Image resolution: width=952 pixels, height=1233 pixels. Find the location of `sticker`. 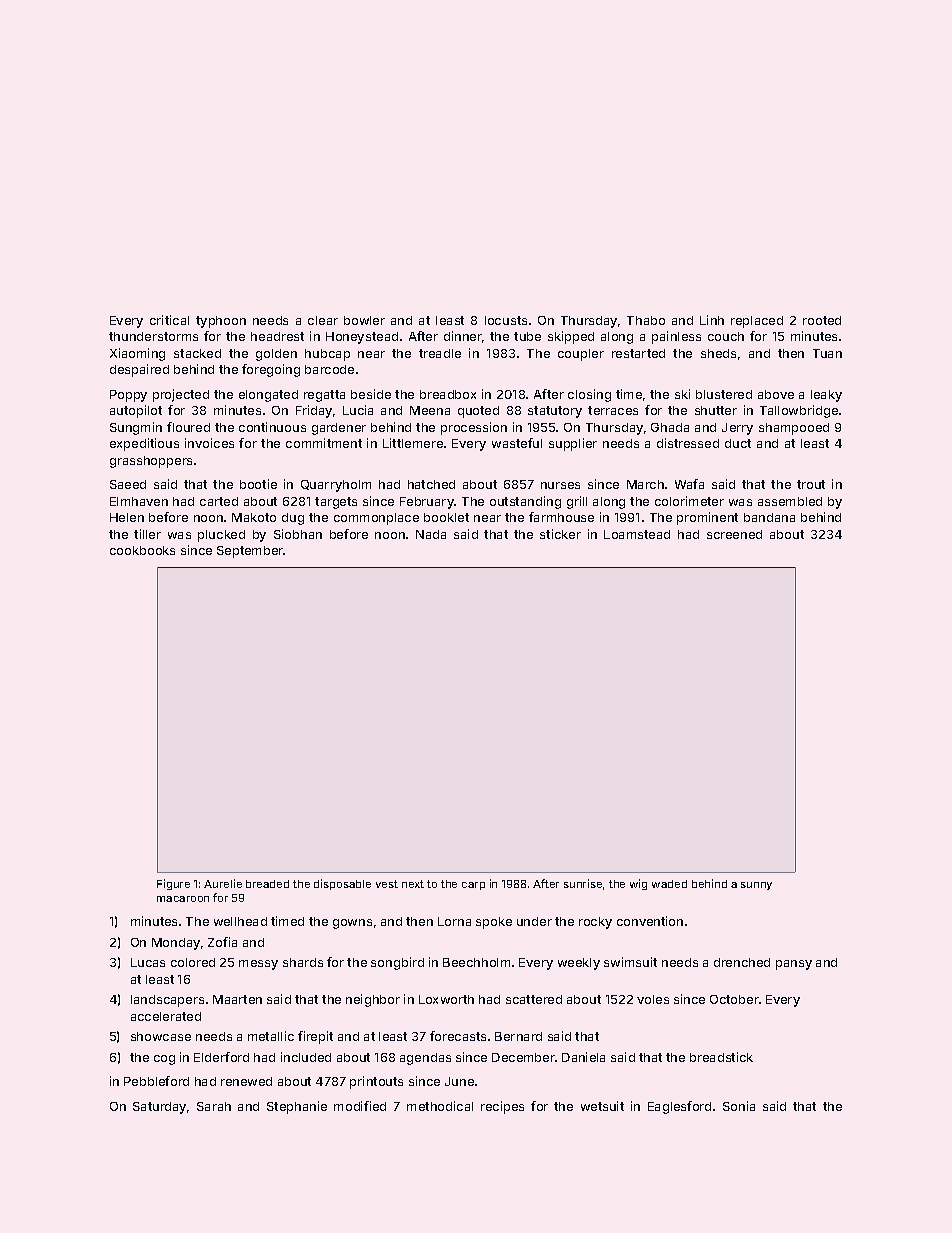

sticker is located at coordinates (560, 534).
